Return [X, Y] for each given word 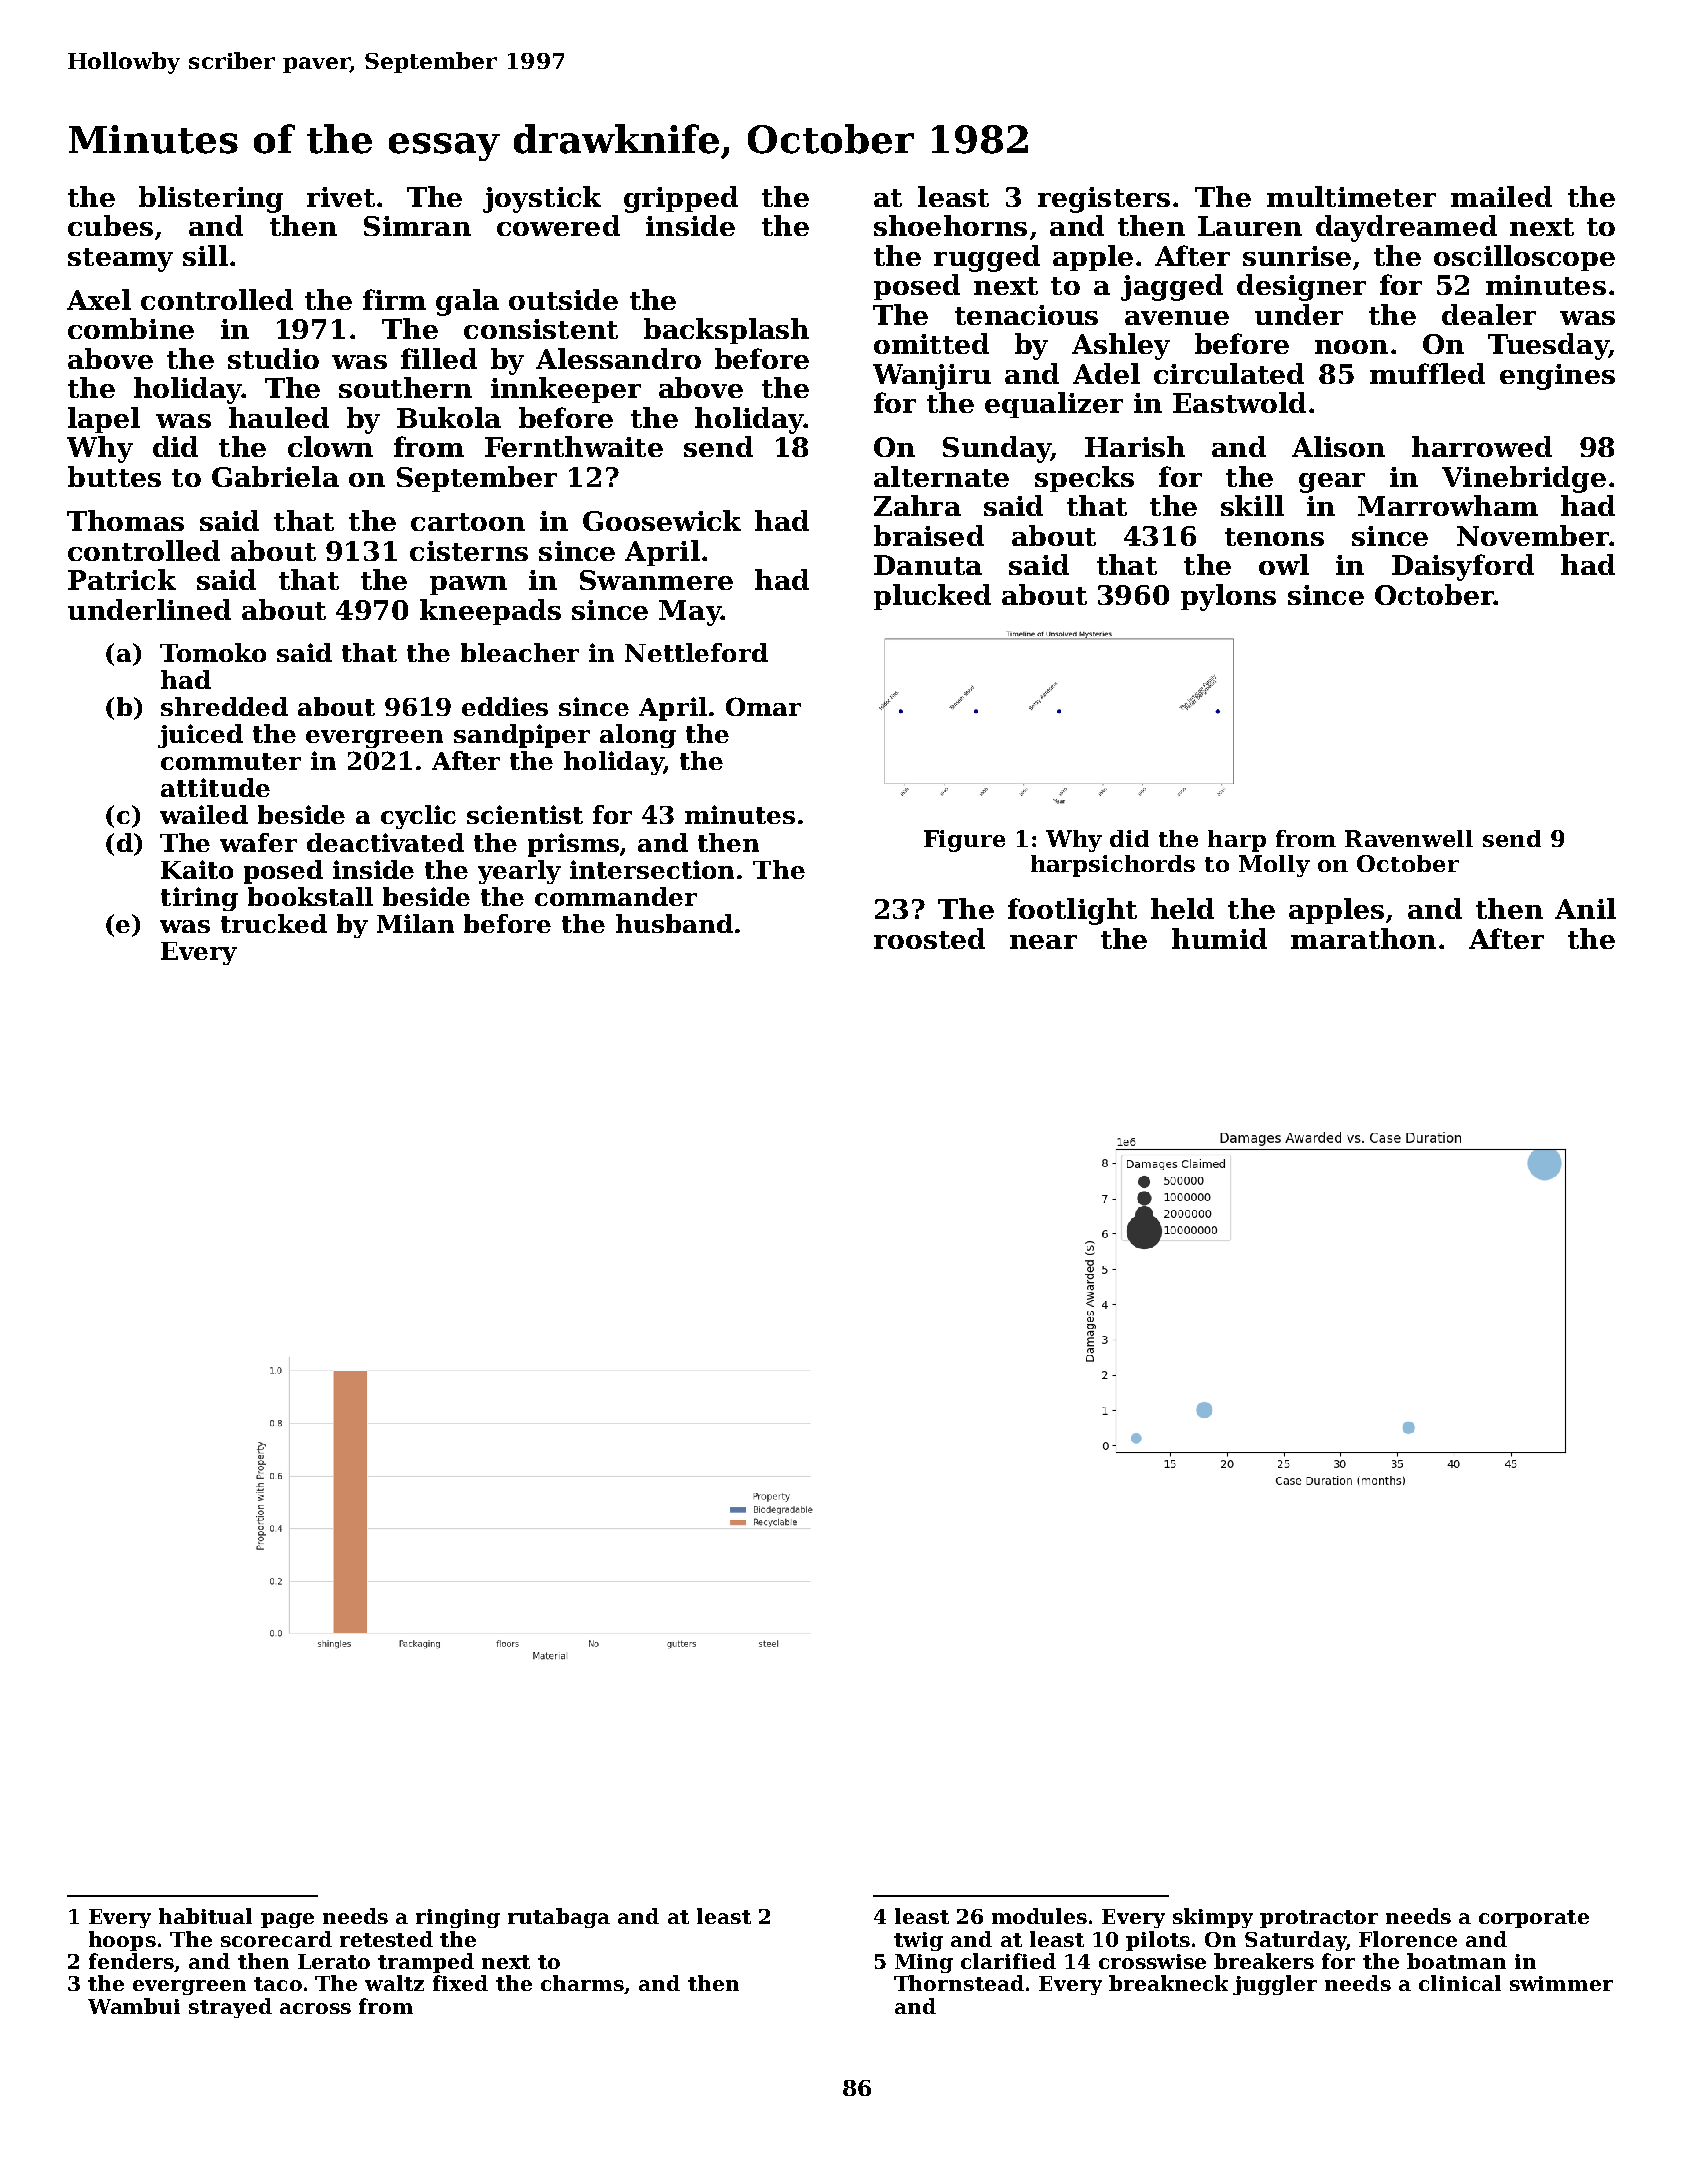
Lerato [334, 1961]
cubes [110, 225]
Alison [1338, 446]
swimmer [1561, 1983]
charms [582, 1983]
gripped [681, 199]
